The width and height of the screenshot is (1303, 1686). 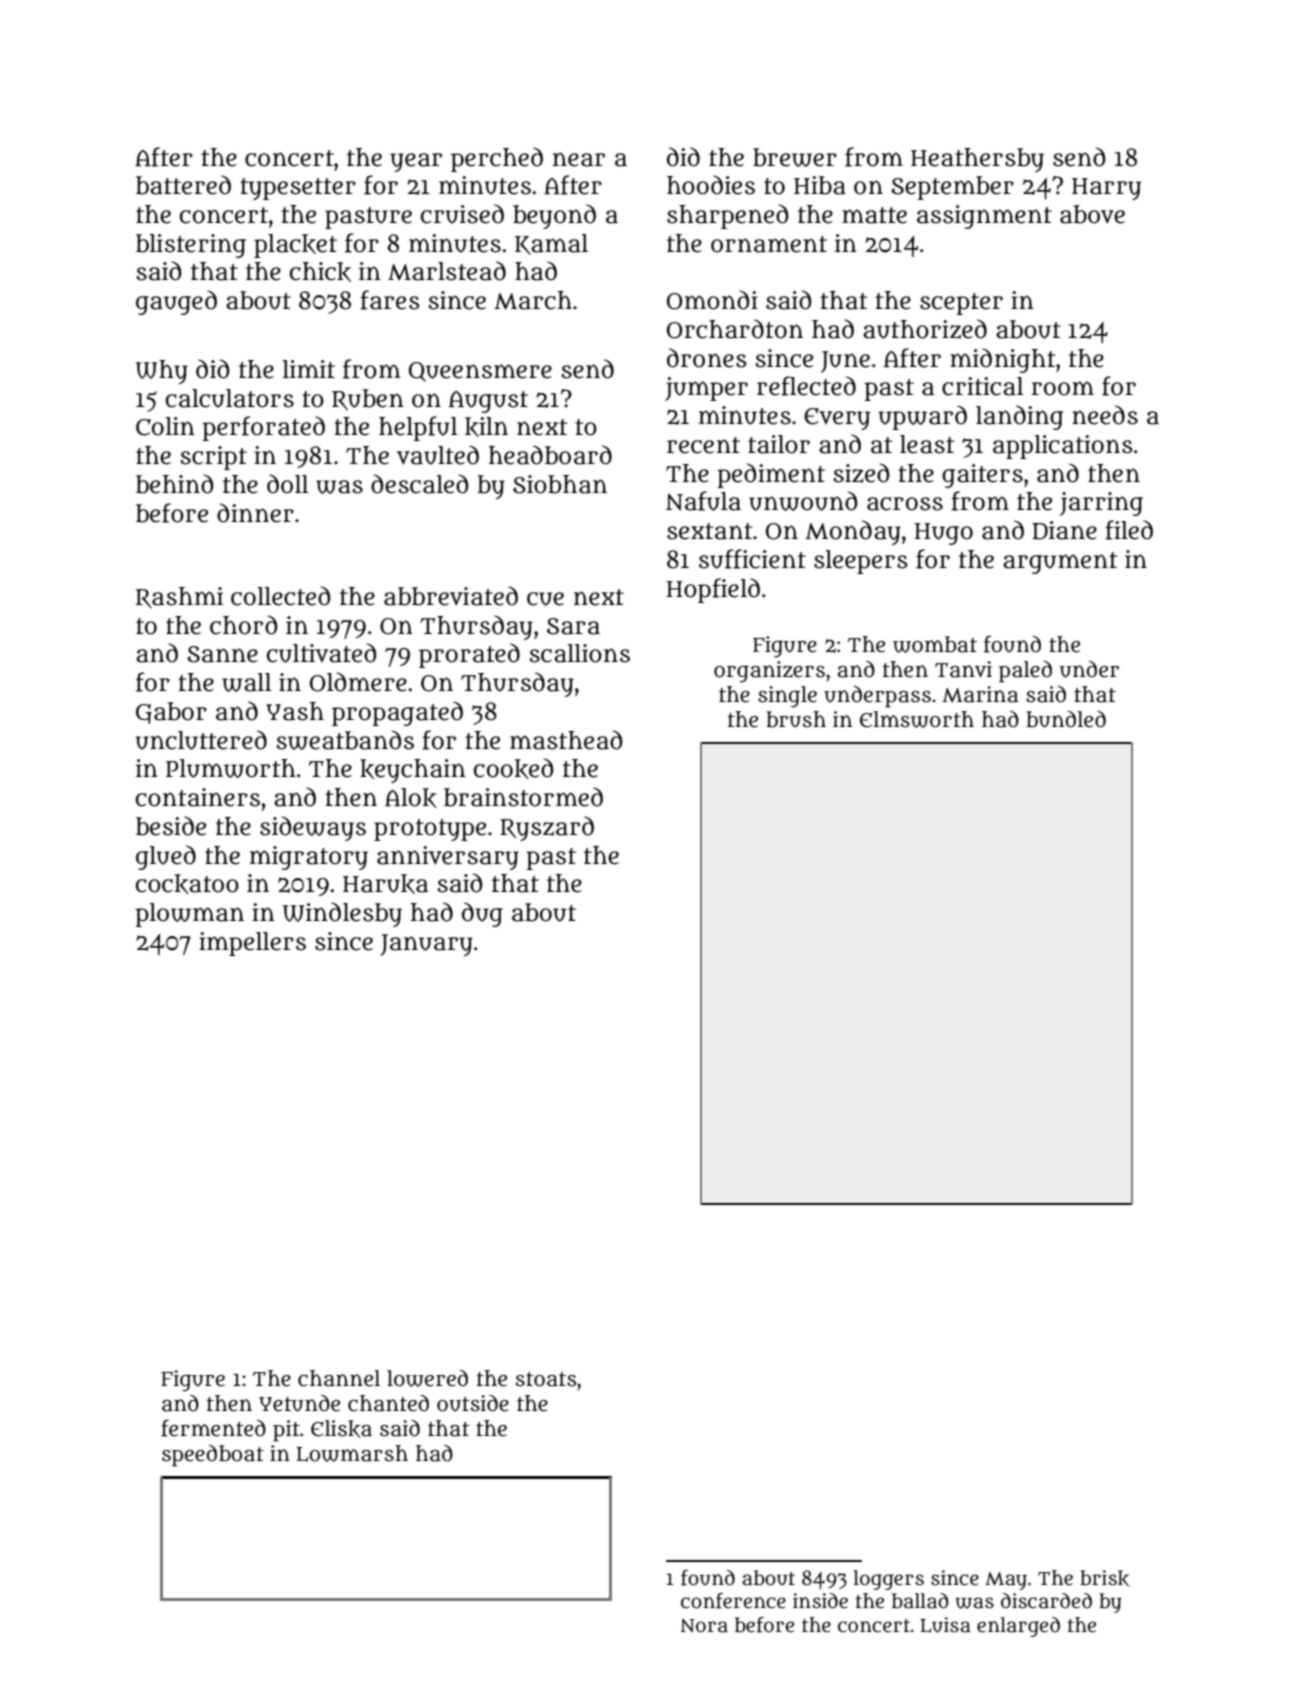 What do you see at coordinates (183, 185) in the screenshot?
I see `battered` at bounding box center [183, 185].
